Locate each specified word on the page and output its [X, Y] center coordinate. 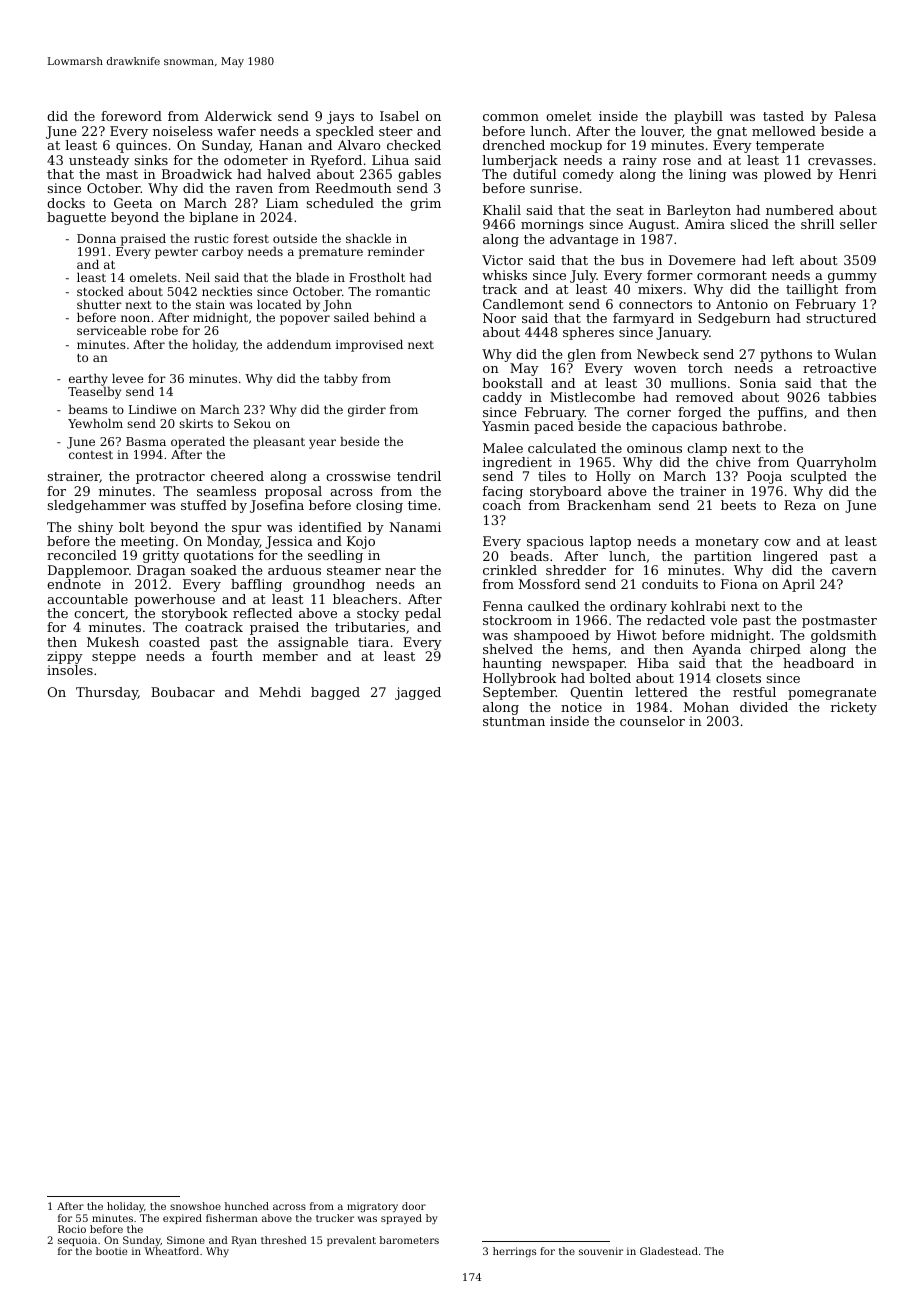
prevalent [351, 1241]
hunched [247, 1206]
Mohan [706, 707]
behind [394, 317]
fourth [232, 656]
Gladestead [669, 1251]
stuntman [514, 721]
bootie [111, 1251]
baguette [76, 218]
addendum [299, 344]
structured [841, 318]
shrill [817, 224]
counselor [652, 721]
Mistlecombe [592, 397]
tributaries [370, 627]
